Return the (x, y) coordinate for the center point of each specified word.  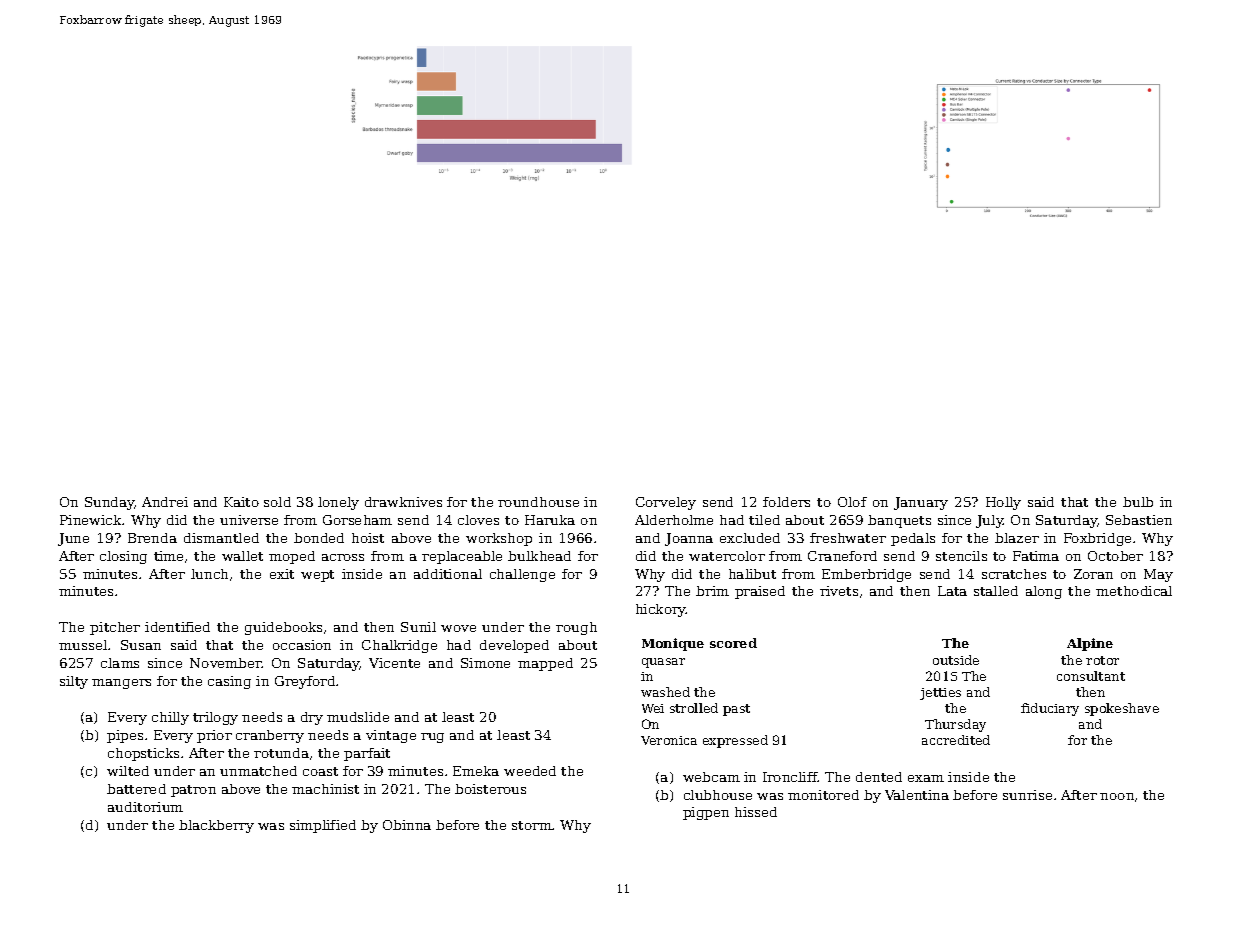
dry (312, 718)
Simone (485, 663)
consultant (1091, 676)
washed (665, 692)
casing (229, 682)
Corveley (666, 503)
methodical (1134, 591)
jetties (940, 694)
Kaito (241, 502)
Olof (852, 502)
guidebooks (283, 628)
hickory (661, 610)
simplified (323, 826)
